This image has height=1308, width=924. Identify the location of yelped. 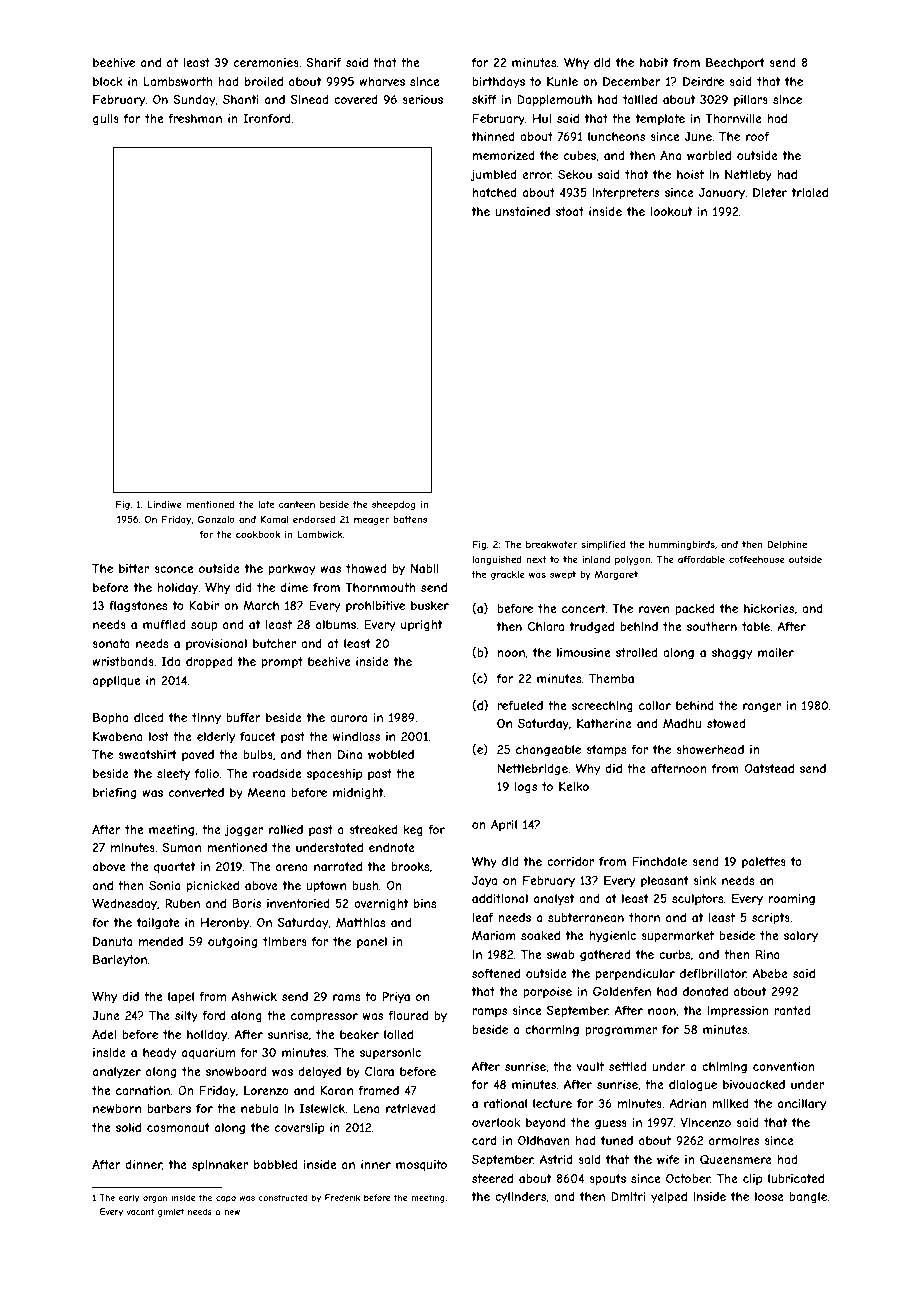
(669, 1198).
